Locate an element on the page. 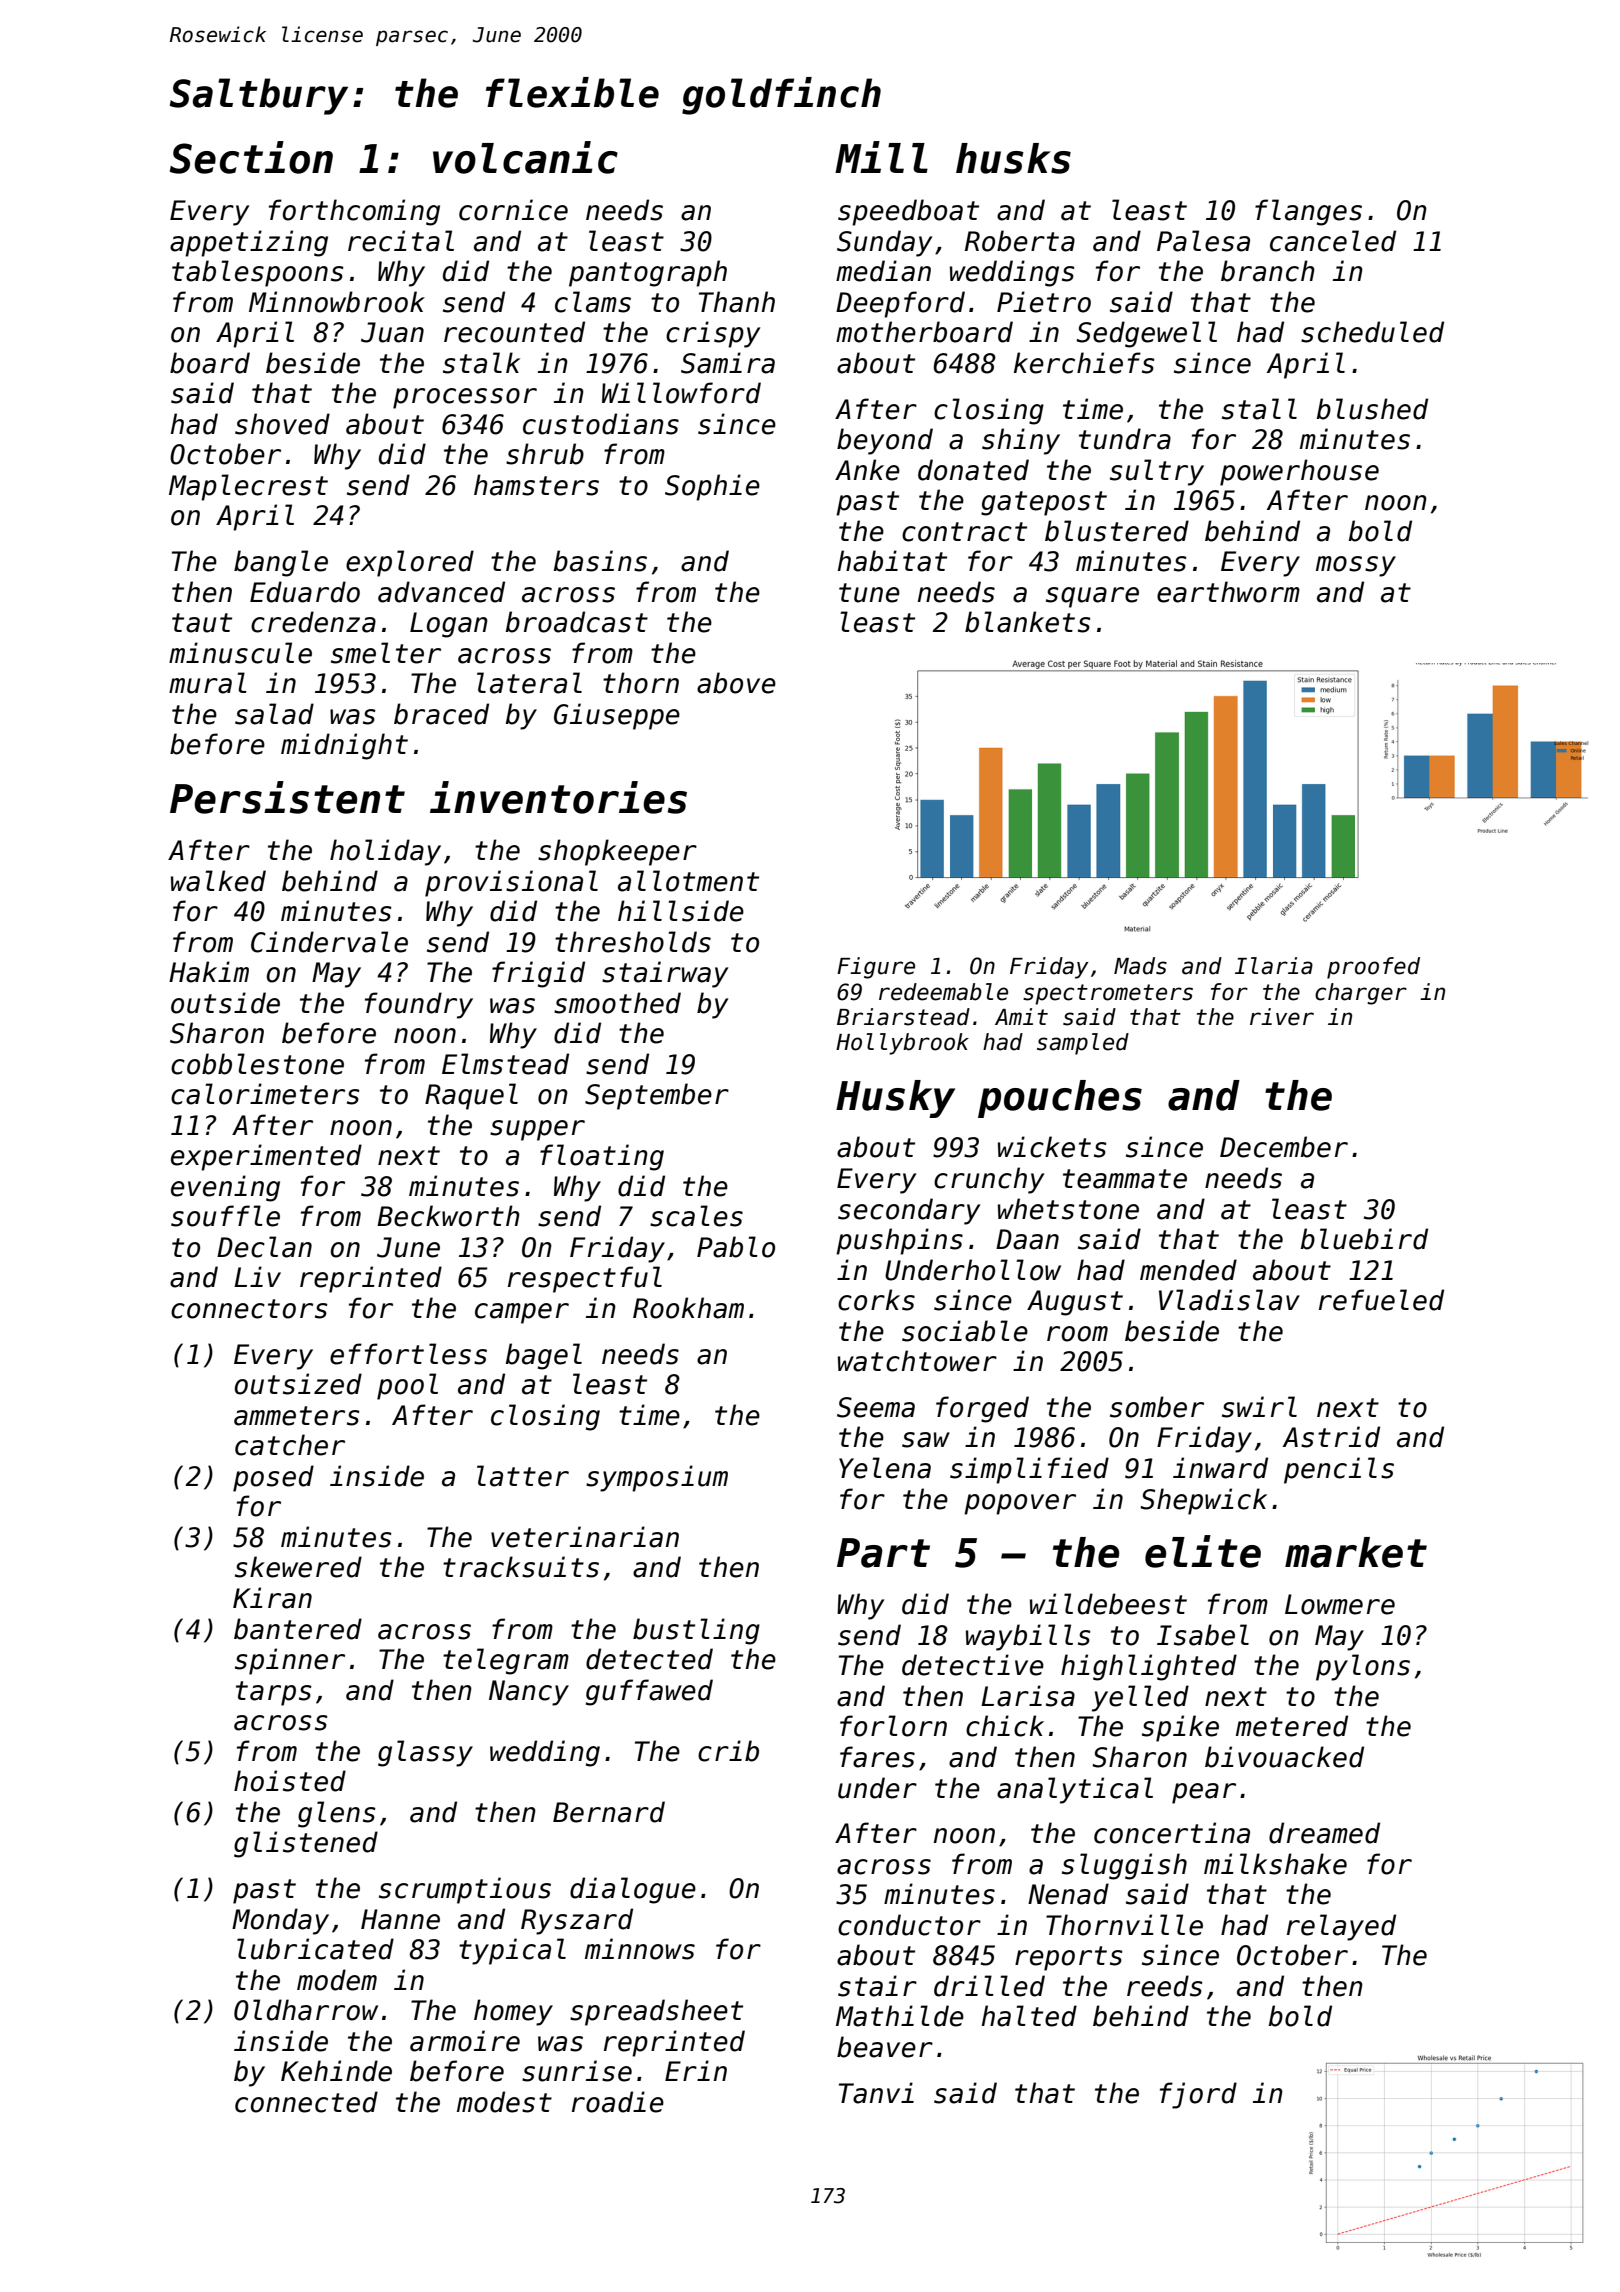  waybills is located at coordinates (1028, 1637).
